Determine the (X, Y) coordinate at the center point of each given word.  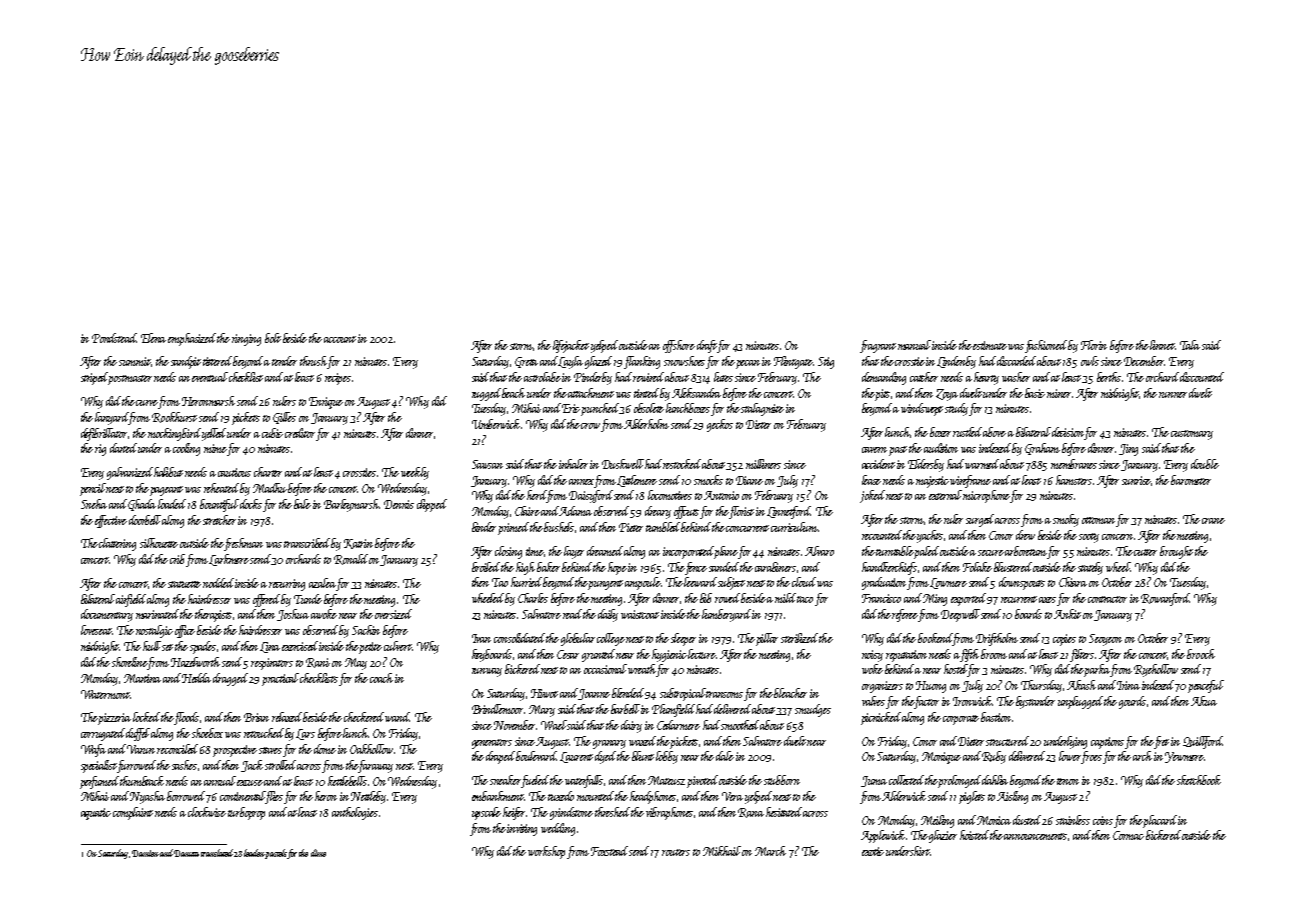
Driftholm (997, 639)
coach (381, 678)
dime (318, 853)
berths (1109, 377)
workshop (546, 852)
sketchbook (1199, 780)
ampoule (643, 583)
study (956, 409)
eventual (210, 377)
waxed (642, 741)
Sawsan (487, 464)
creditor (300, 433)
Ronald (351, 559)
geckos (720, 425)
